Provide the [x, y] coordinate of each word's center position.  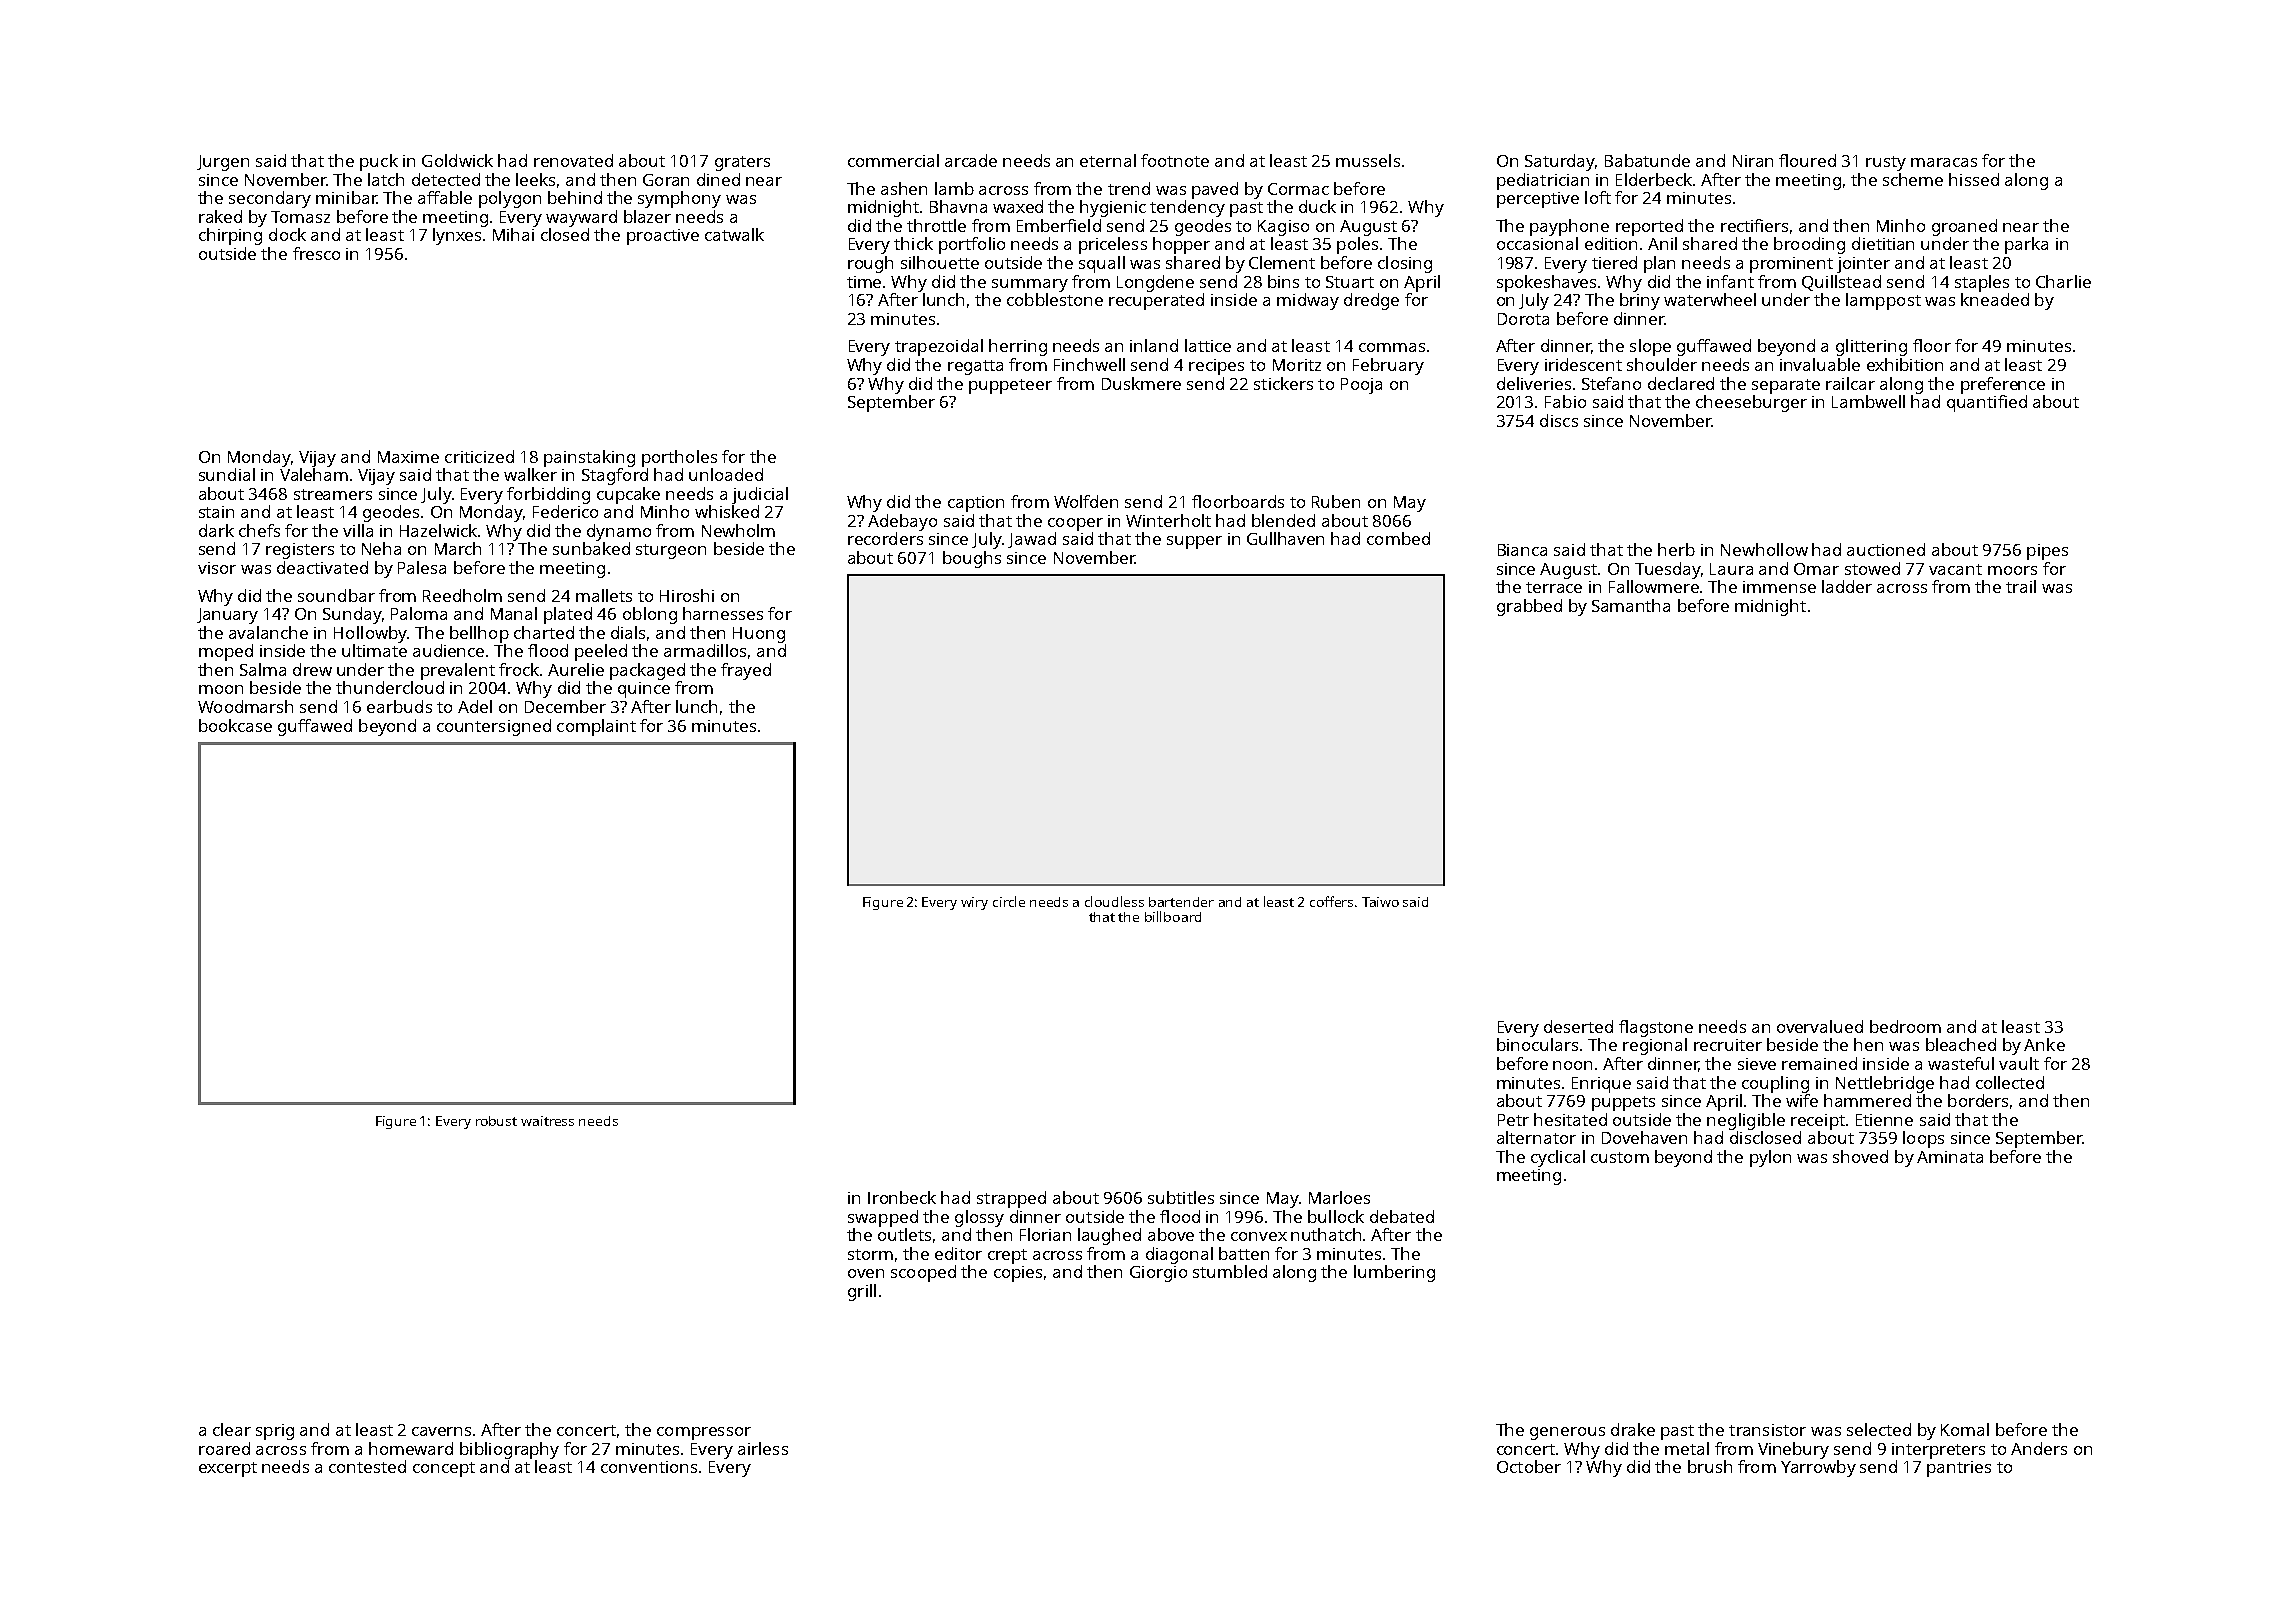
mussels [1368, 160]
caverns [441, 1431]
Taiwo [1380, 902]
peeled [601, 652]
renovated [573, 160]
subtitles [1181, 1197]
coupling [1775, 1084]
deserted [1578, 1026]
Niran [1753, 161]
